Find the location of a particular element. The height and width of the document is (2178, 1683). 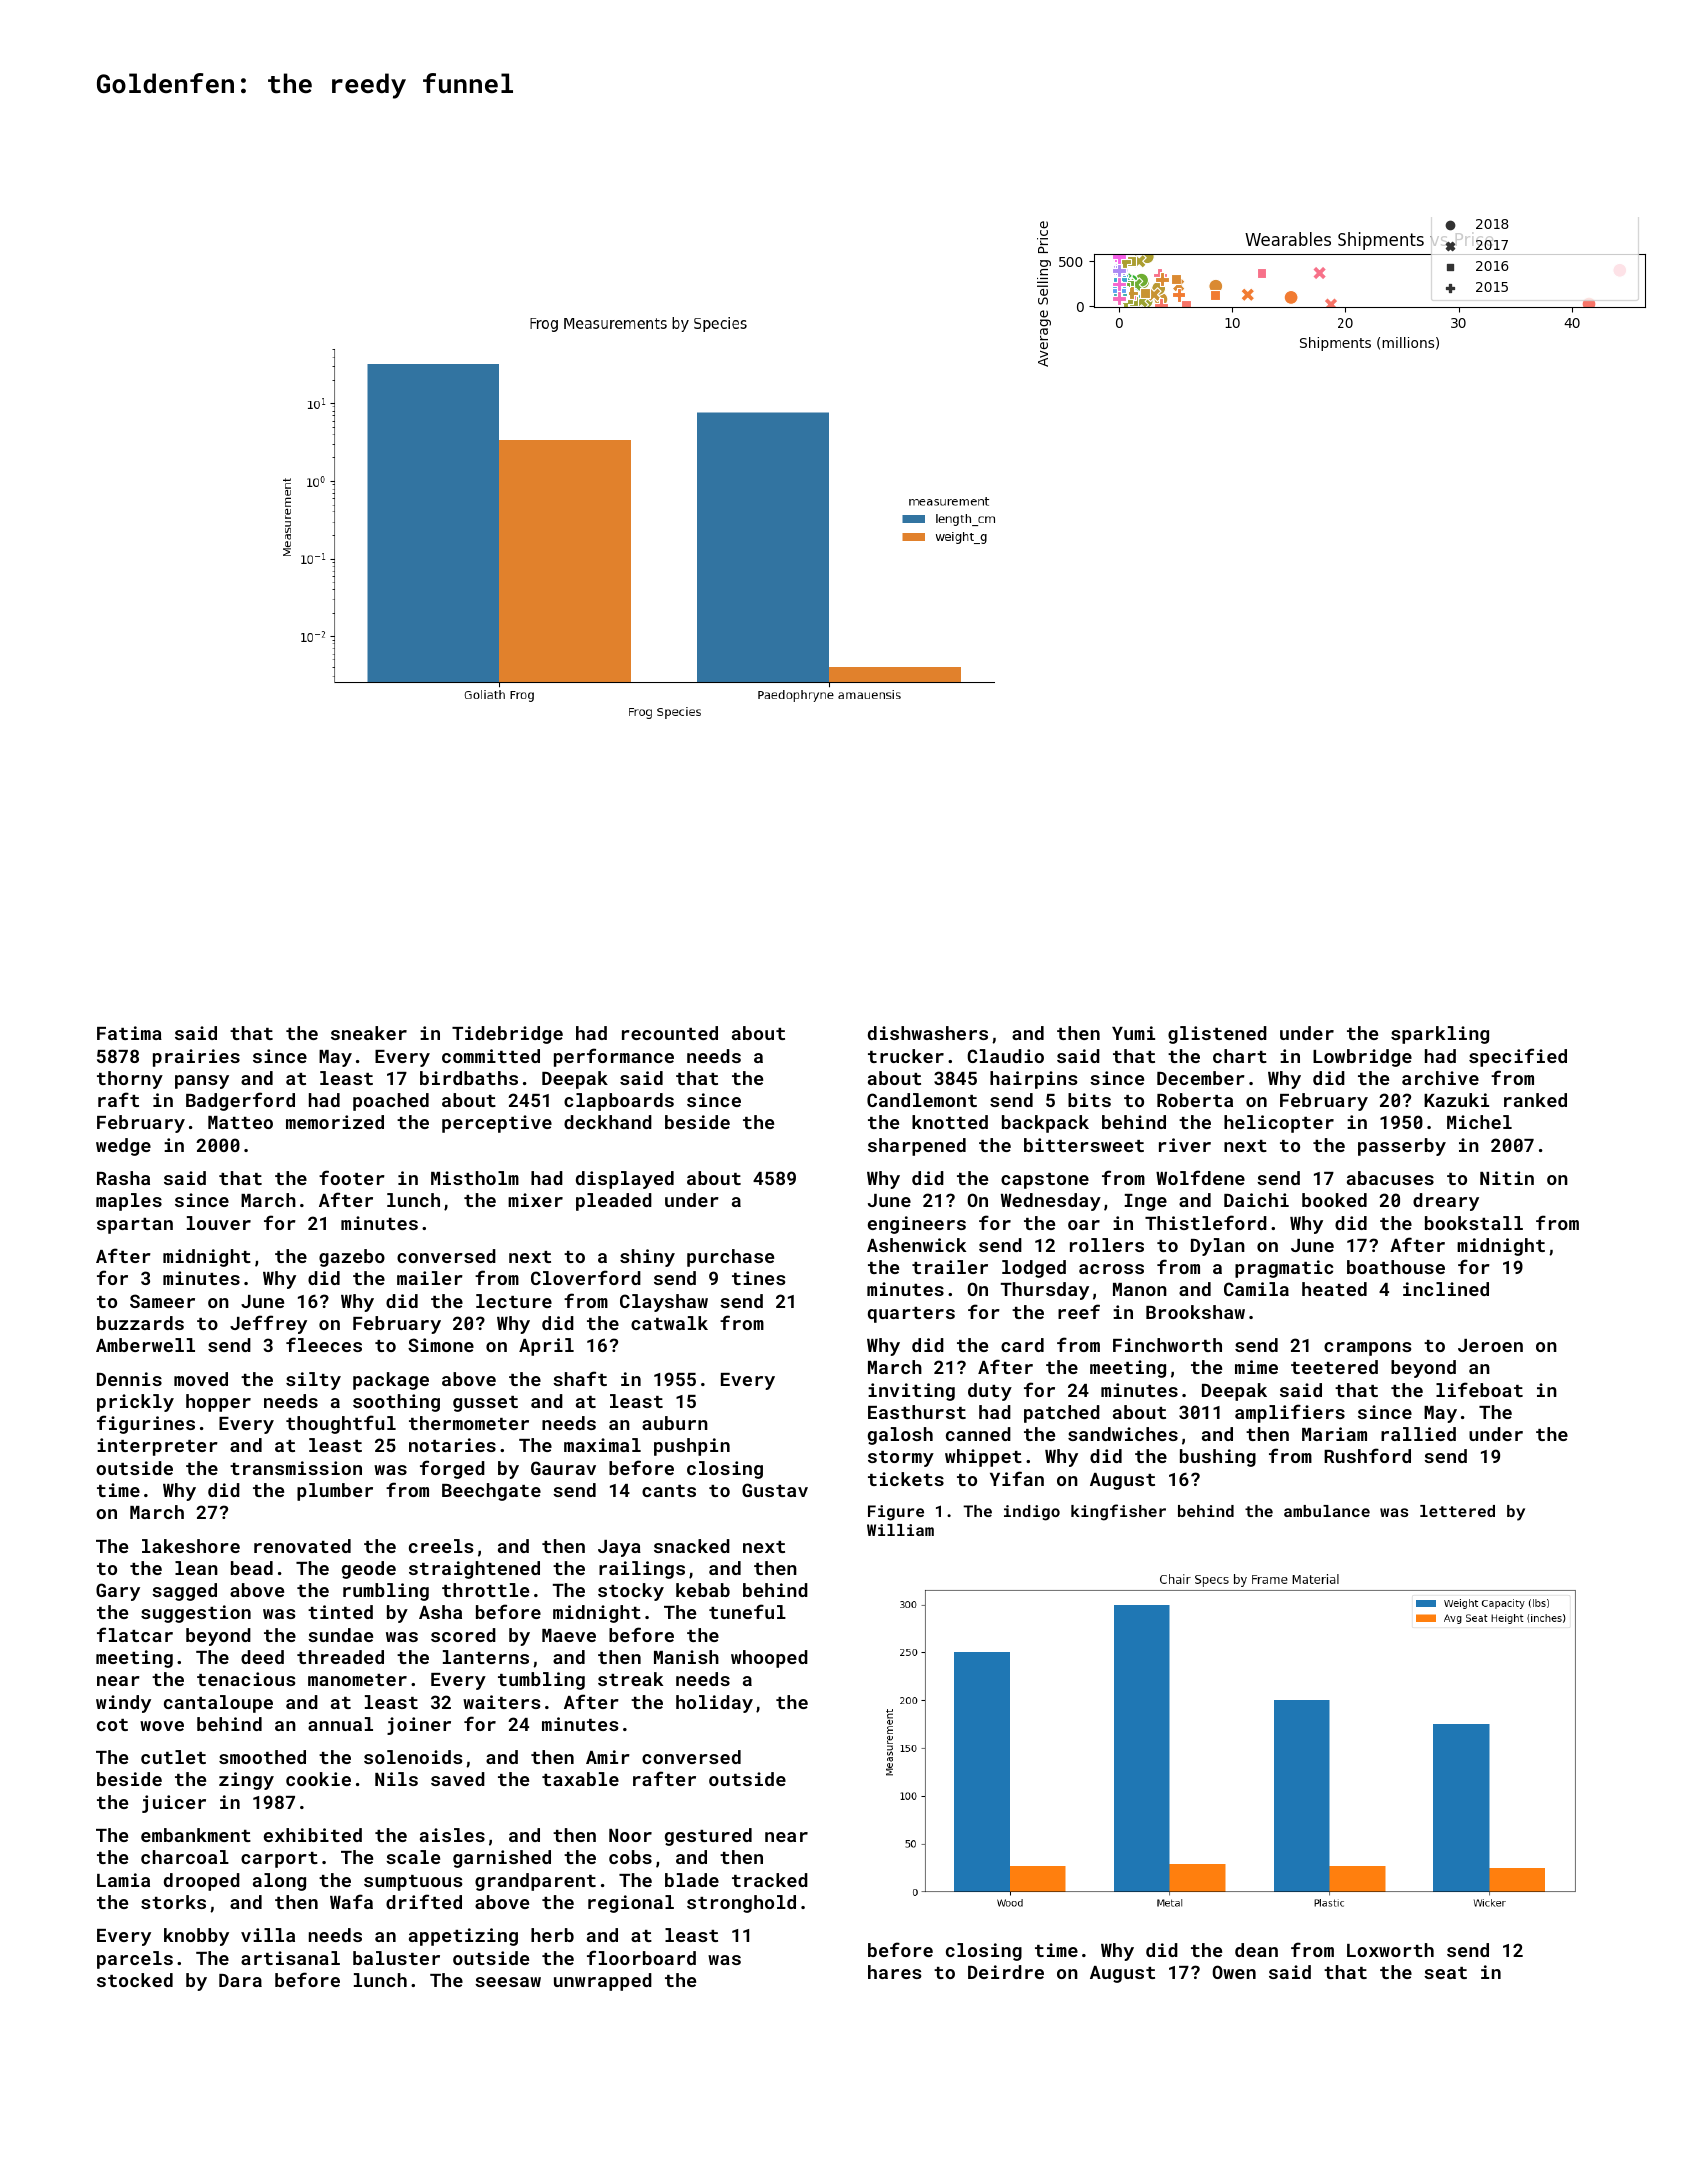

Owen is located at coordinates (1234, 1972).
